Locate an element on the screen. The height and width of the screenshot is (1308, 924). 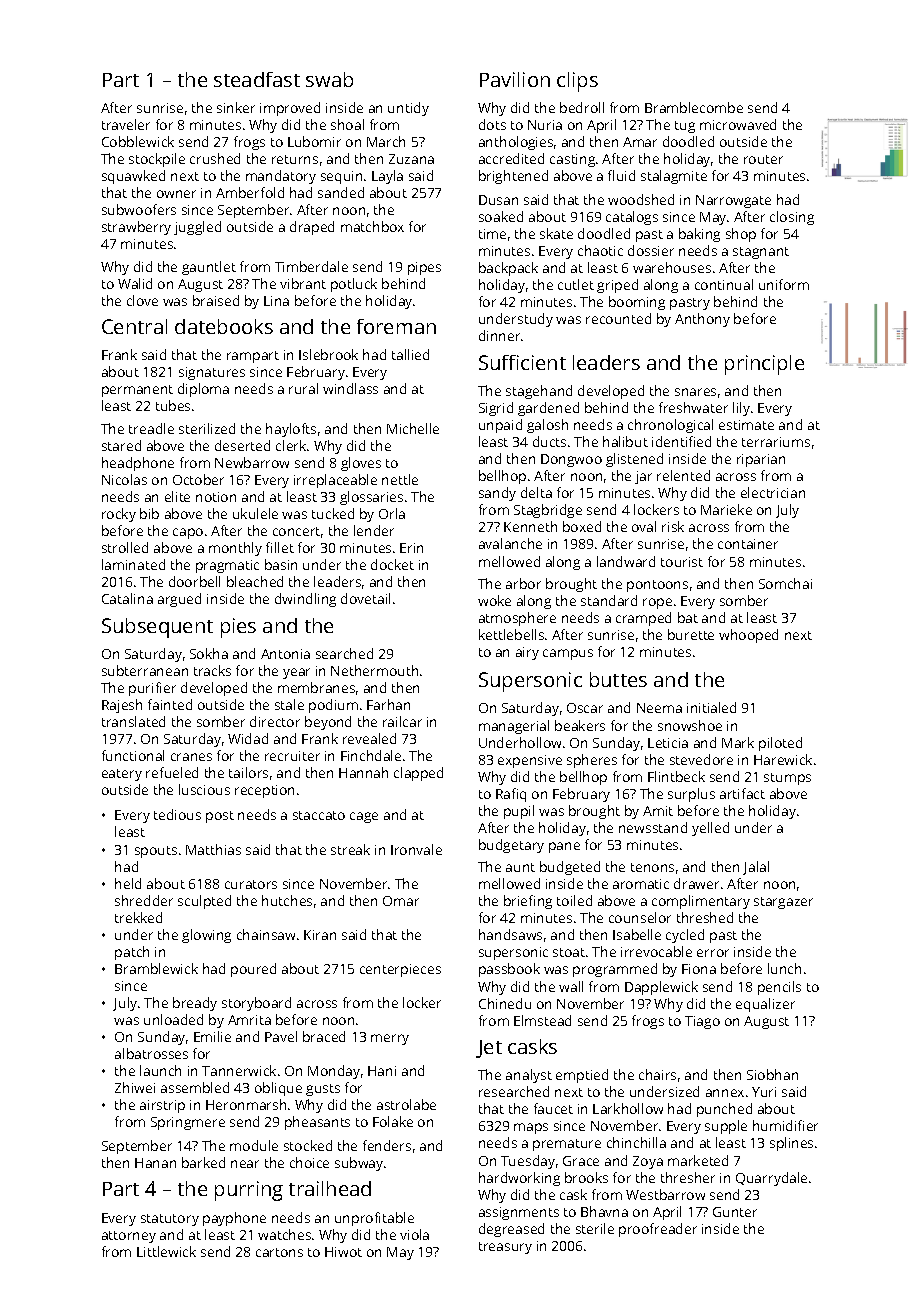
router is located at coordinates (763, 159).
